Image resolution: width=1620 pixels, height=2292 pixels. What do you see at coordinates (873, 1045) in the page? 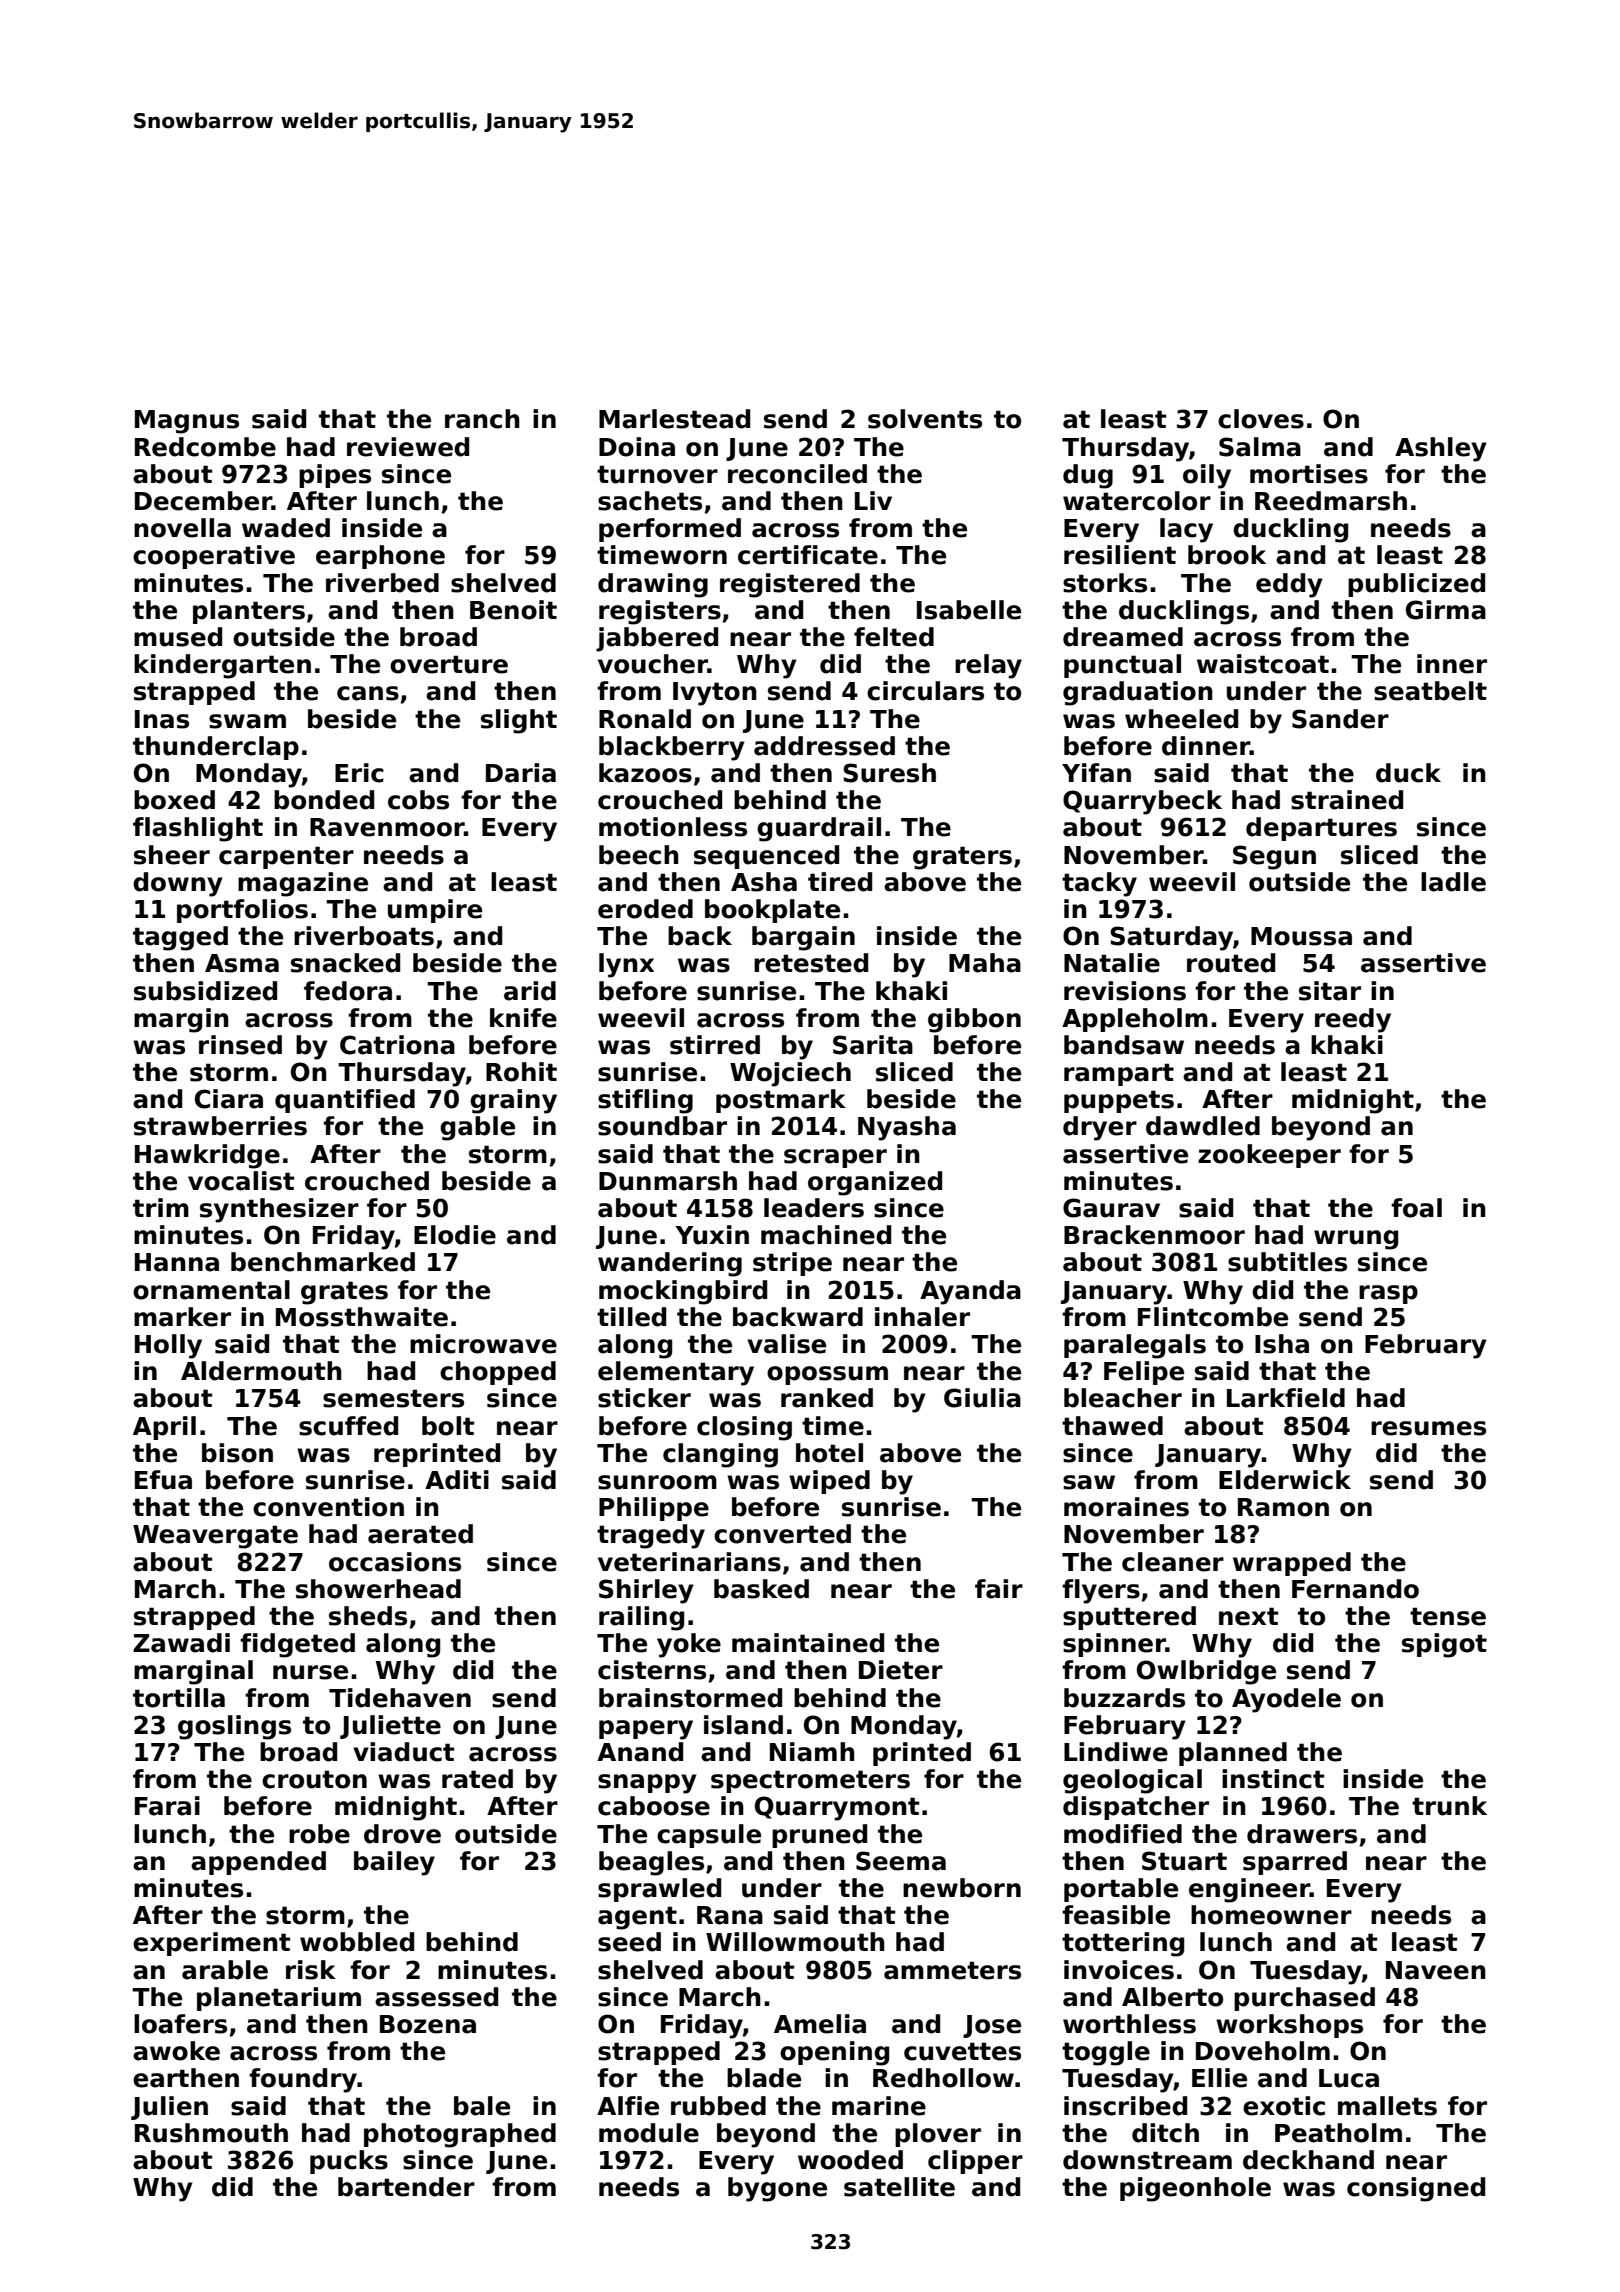
I see `Sarita` at bounding box center [873, 1045].
